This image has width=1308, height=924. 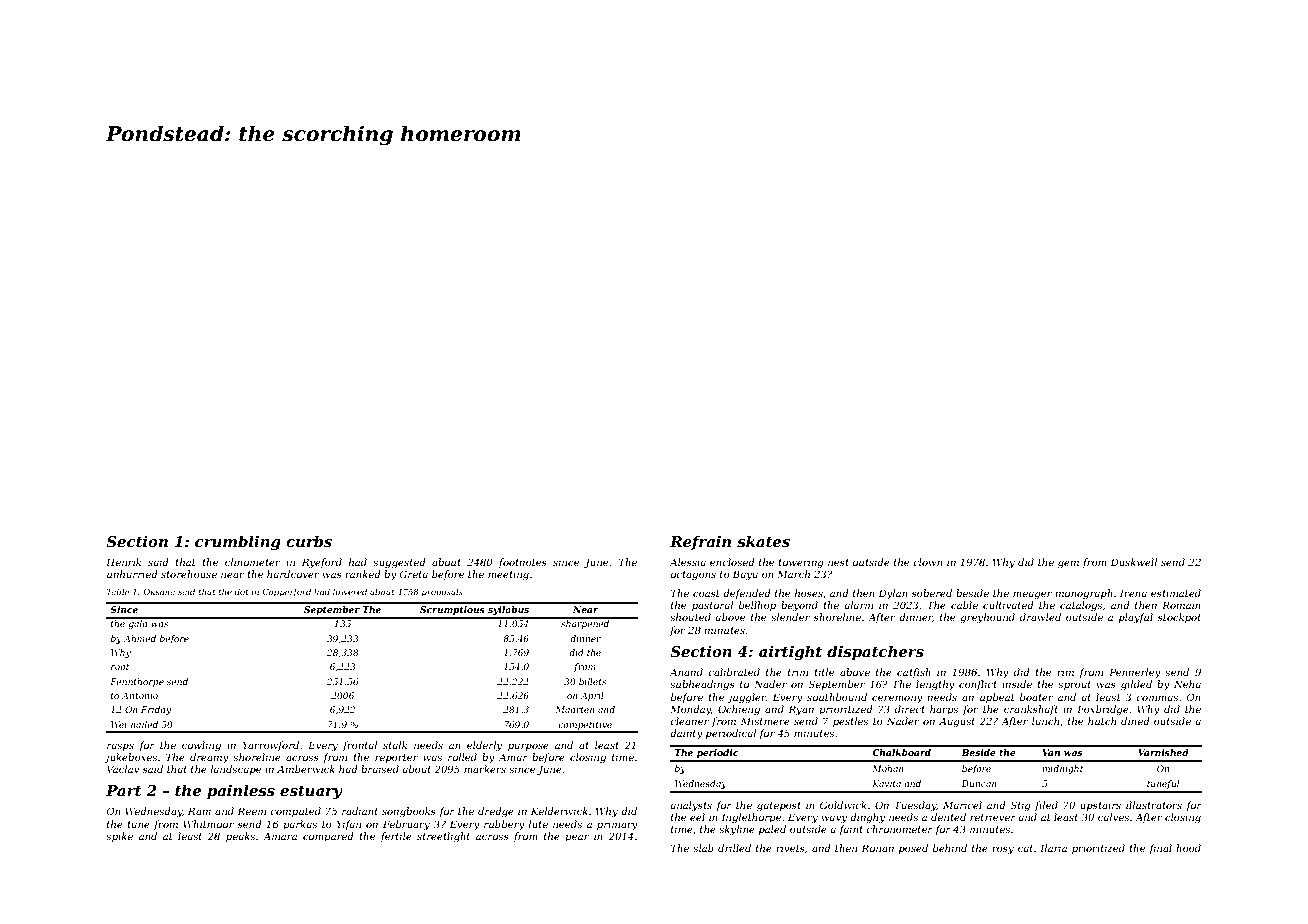 What do you see at coordinates (1176, 593) in the image?
I see `estimated` at bounding box center [1176, 593].
